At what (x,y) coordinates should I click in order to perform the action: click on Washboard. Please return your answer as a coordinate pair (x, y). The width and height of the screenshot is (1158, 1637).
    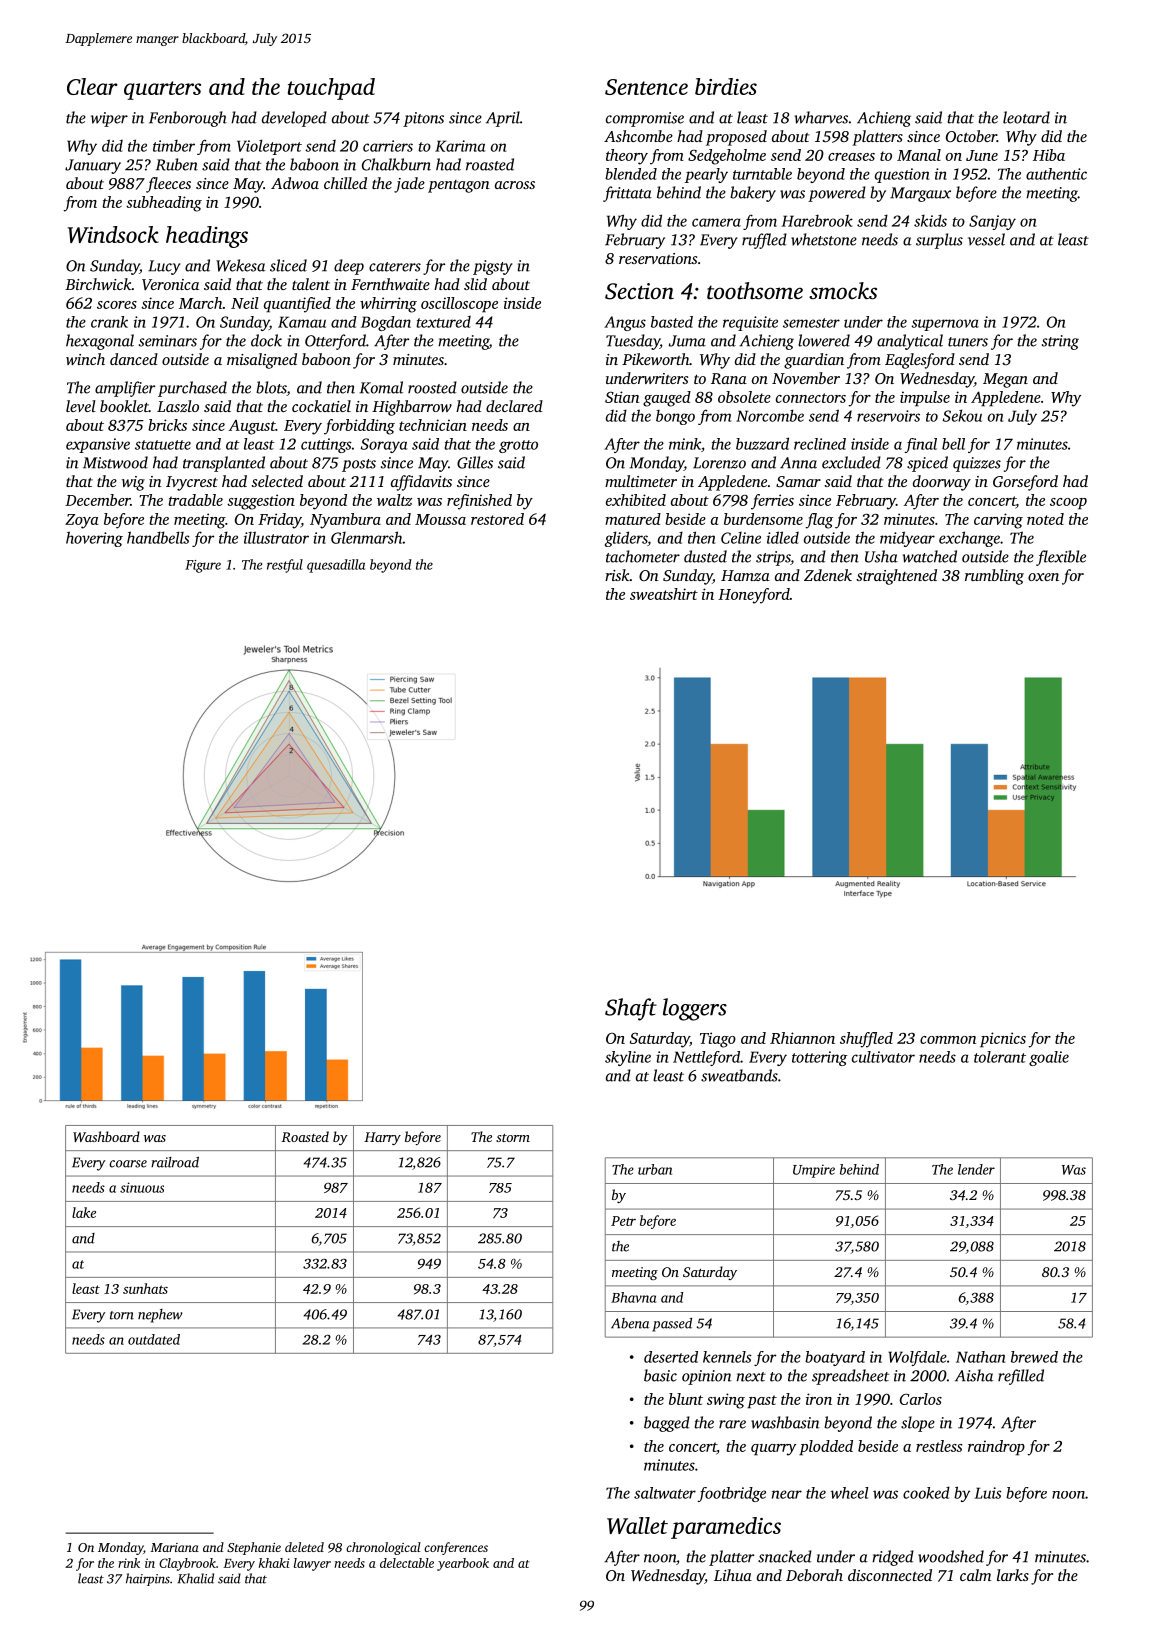
    Looking at the image, I should click on (106, 1136).
